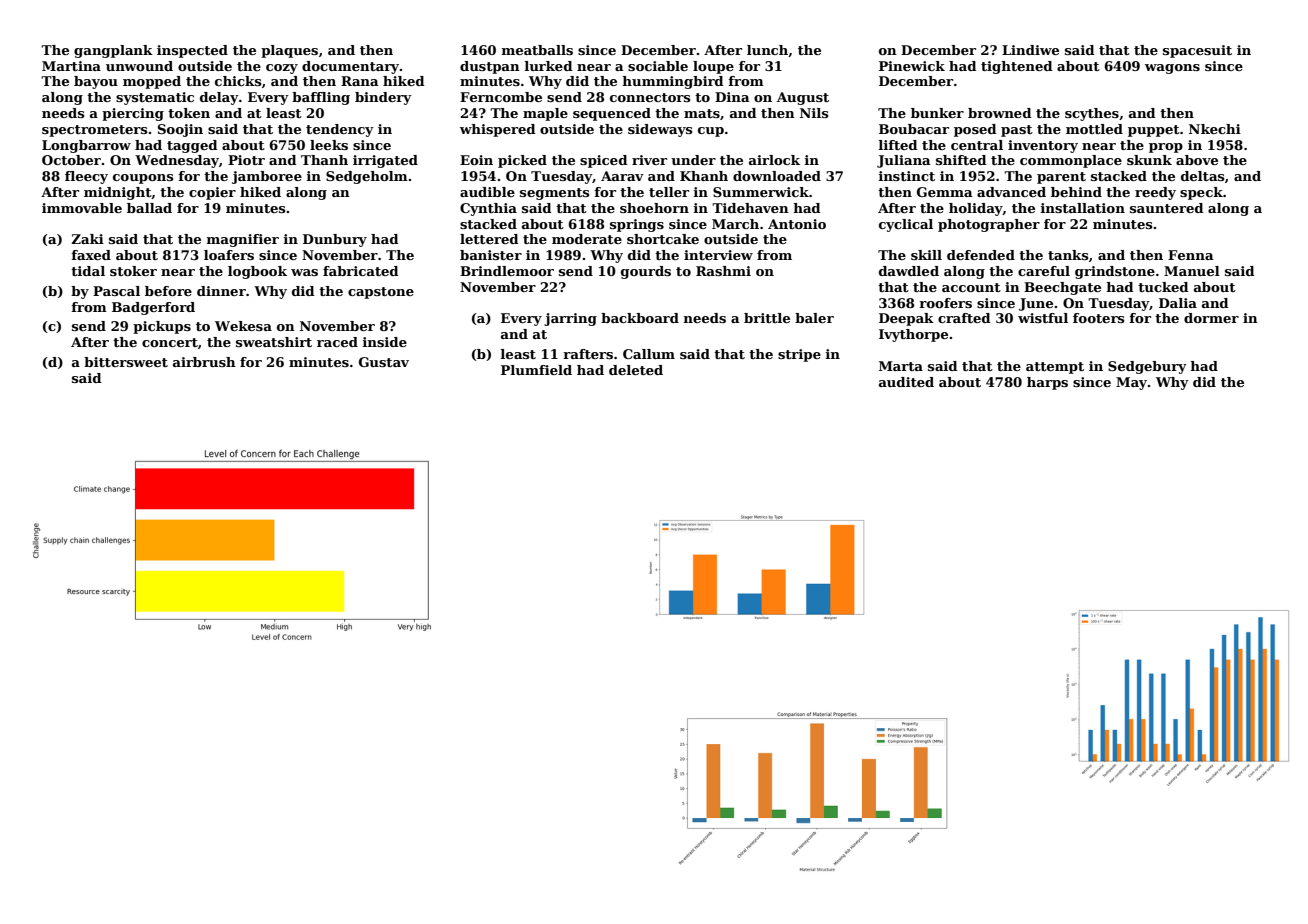 The height and width of the document is (924, 1308). What do you see at coordinates (126, 362) in the document?
I see `bittersweet` at bounding box center [126, 362].
